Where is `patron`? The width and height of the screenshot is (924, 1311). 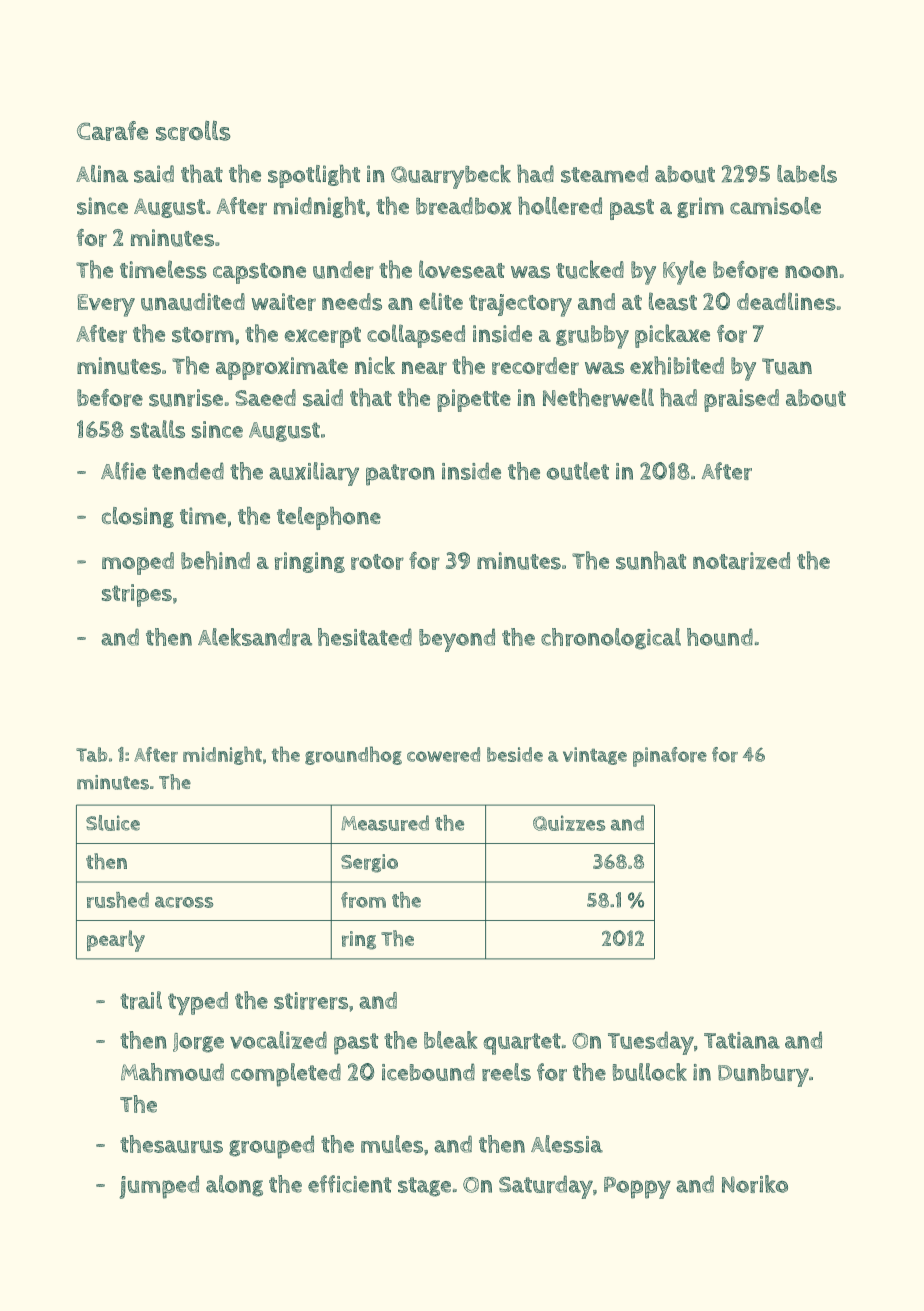
patron is located at coordinates (400, 475).
